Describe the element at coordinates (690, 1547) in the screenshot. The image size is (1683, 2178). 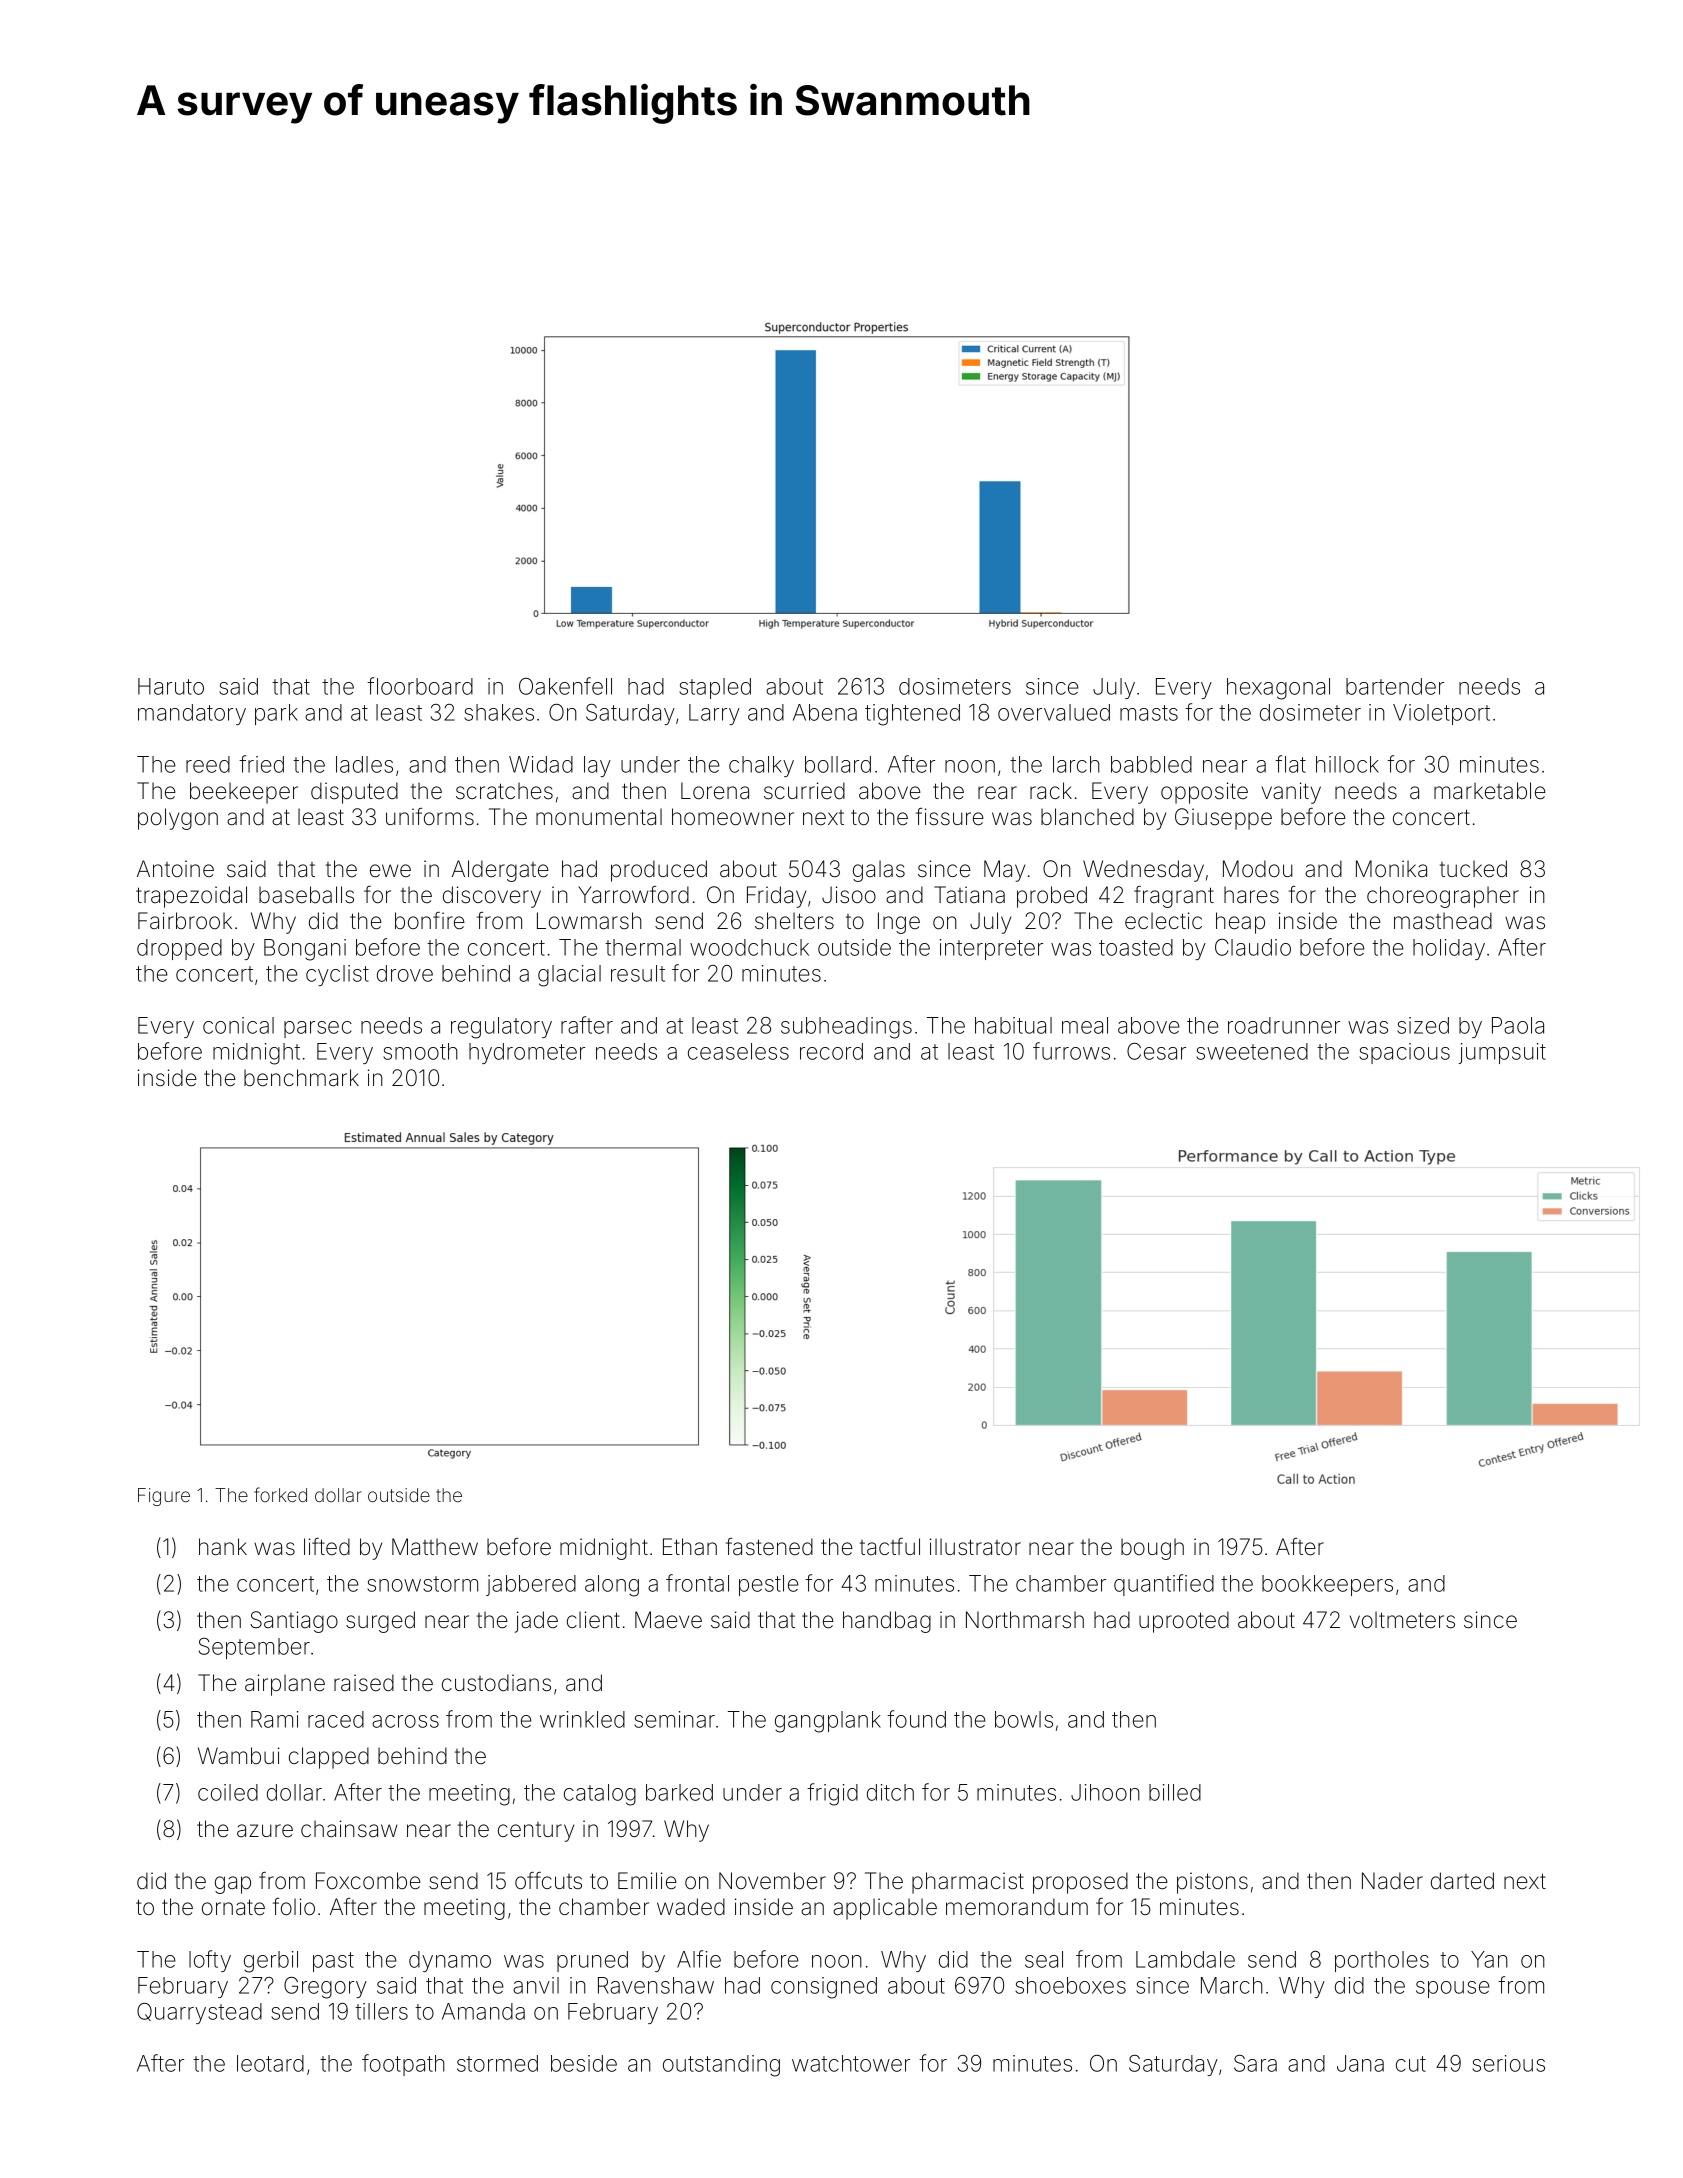
I see `Ethan` at that location.
